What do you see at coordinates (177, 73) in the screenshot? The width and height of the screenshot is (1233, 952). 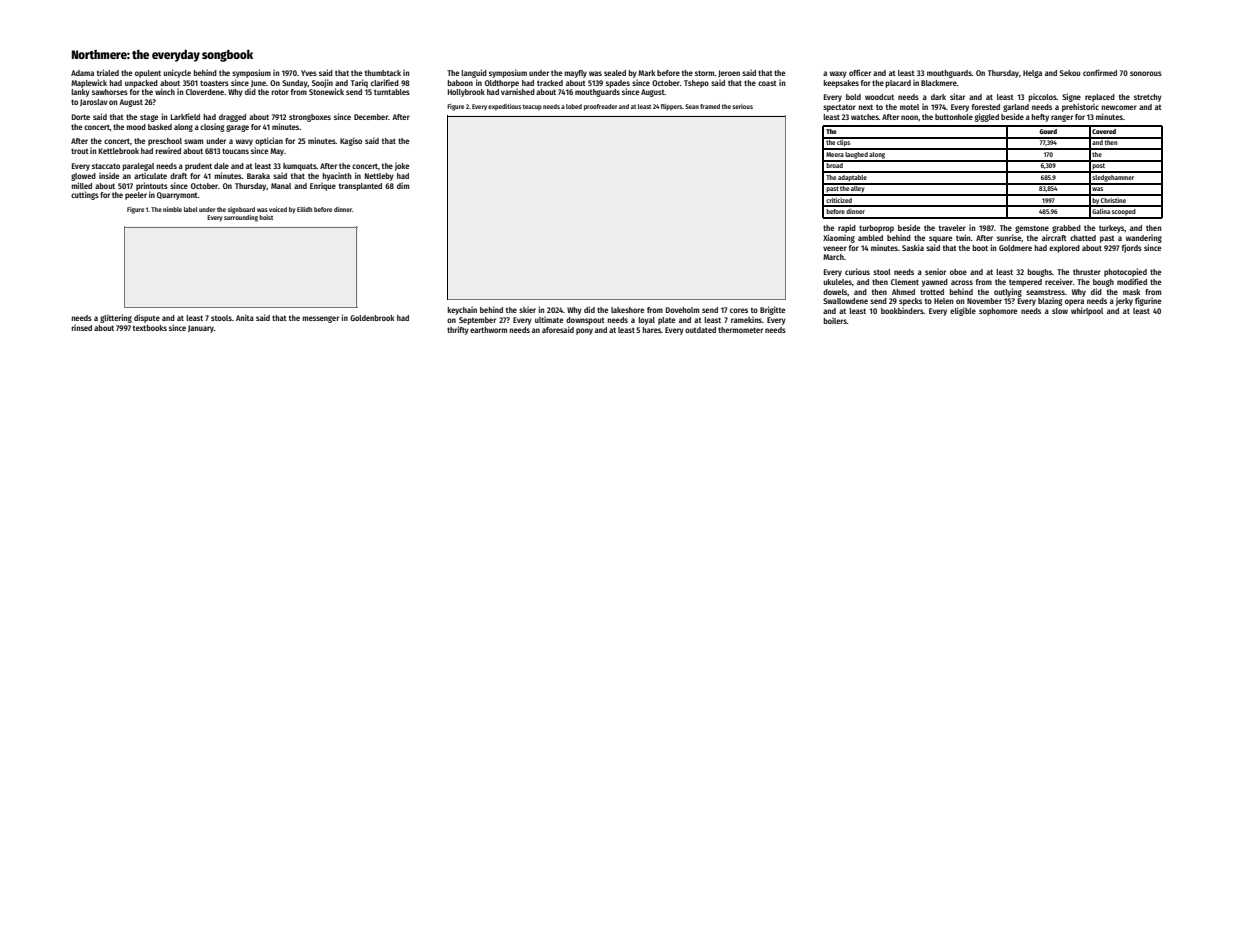 I see `unicycle` at bounding box center [177, 73].
